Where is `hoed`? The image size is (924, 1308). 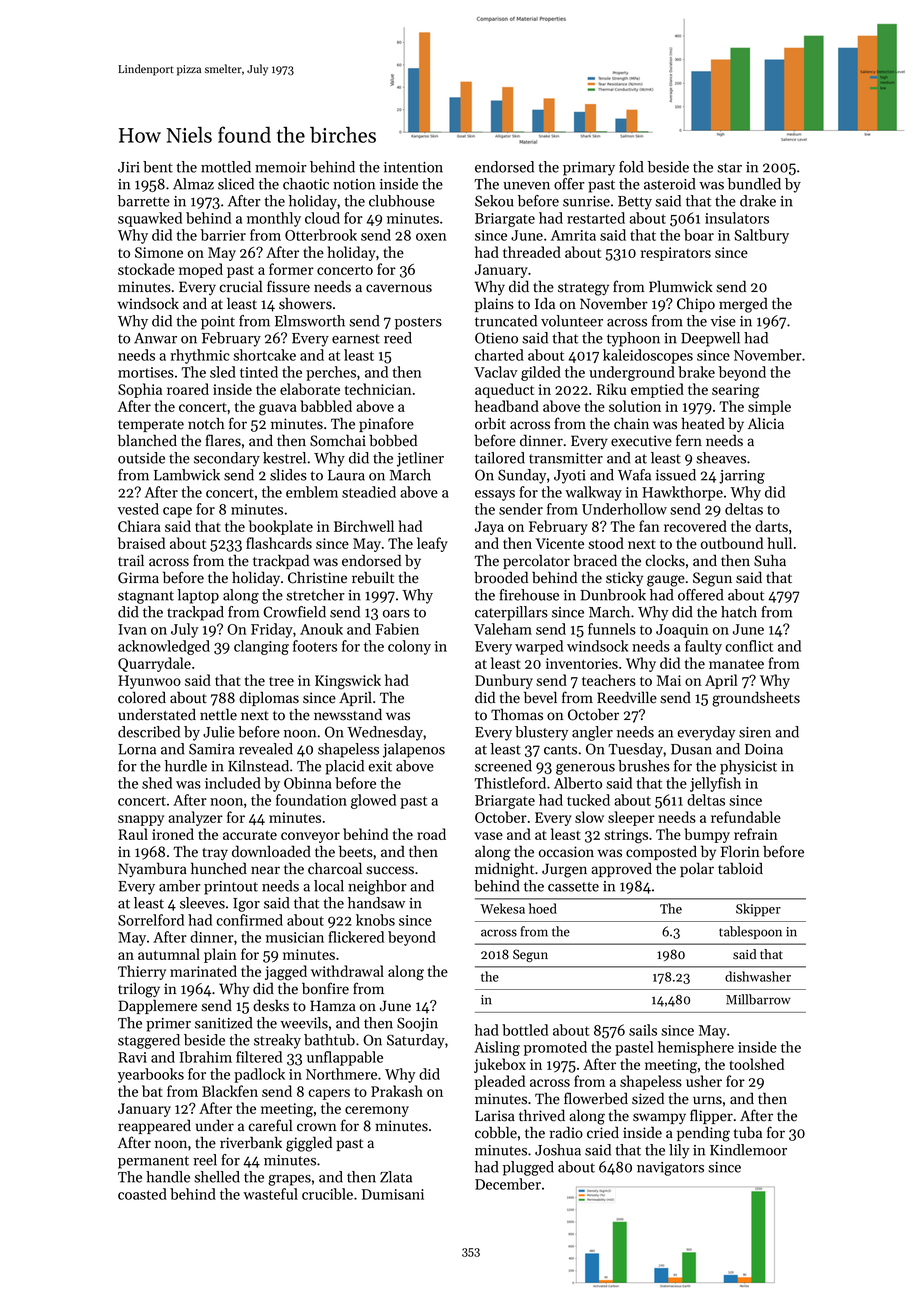 hoed is located at coordinates (543, 908).
